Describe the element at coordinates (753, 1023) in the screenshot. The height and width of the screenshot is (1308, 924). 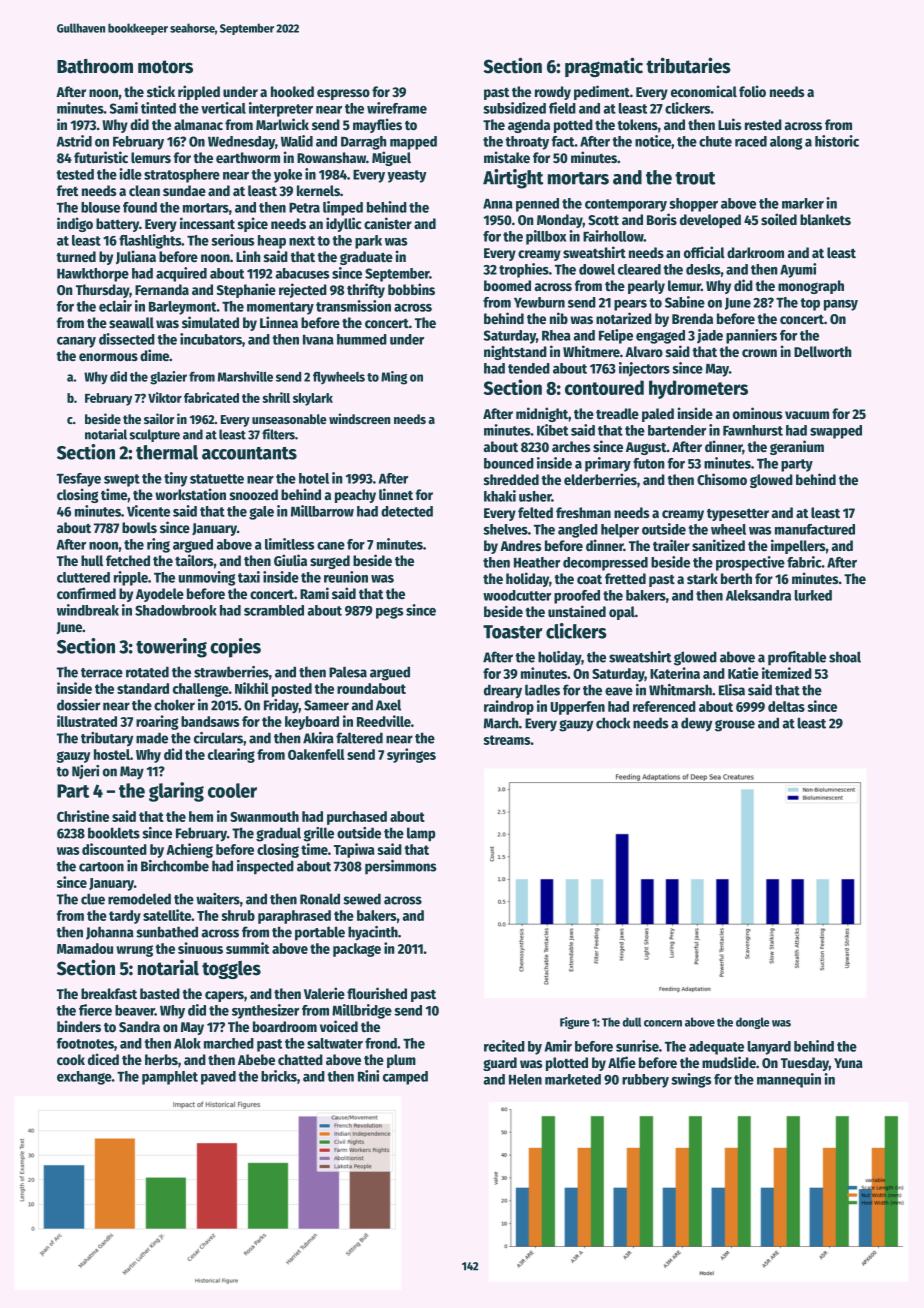
I see `dongle` at that location.
